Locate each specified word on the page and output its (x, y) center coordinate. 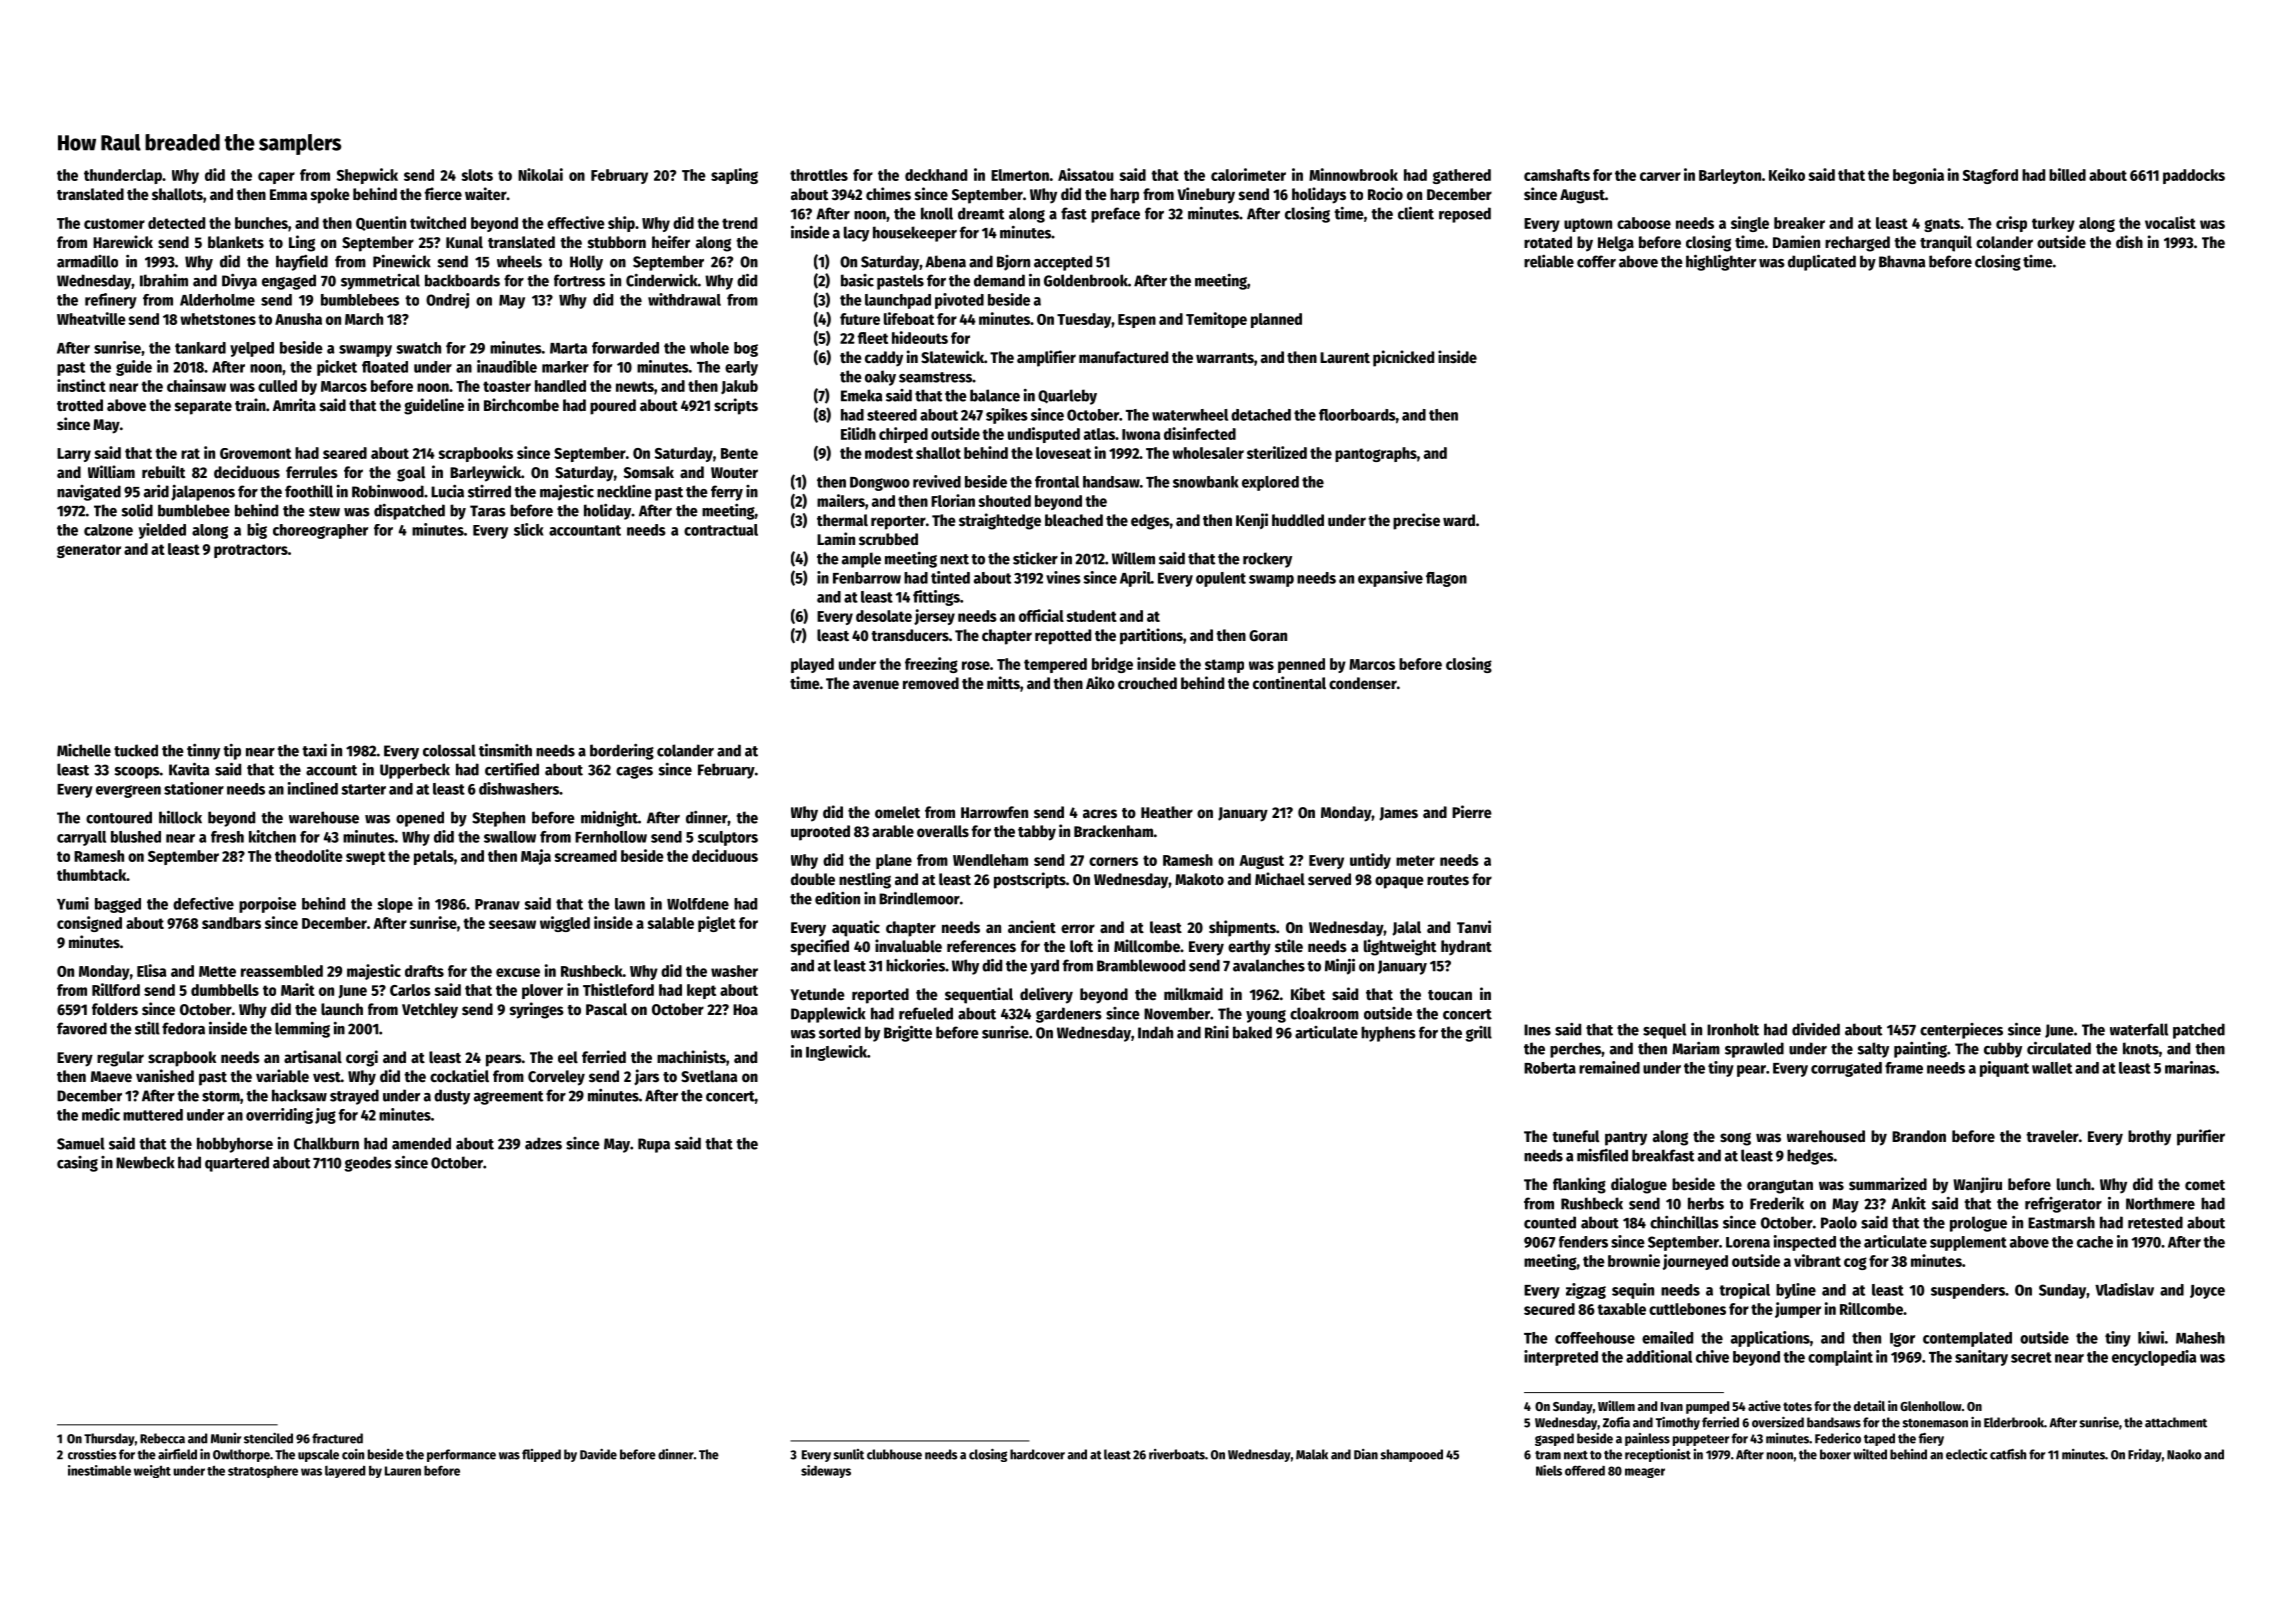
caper (276, 178)
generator (89, 551)
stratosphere (263, 1472)
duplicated (1822, 262)
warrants (1225, 358)
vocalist (2170, 222)
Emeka (861, 395)
